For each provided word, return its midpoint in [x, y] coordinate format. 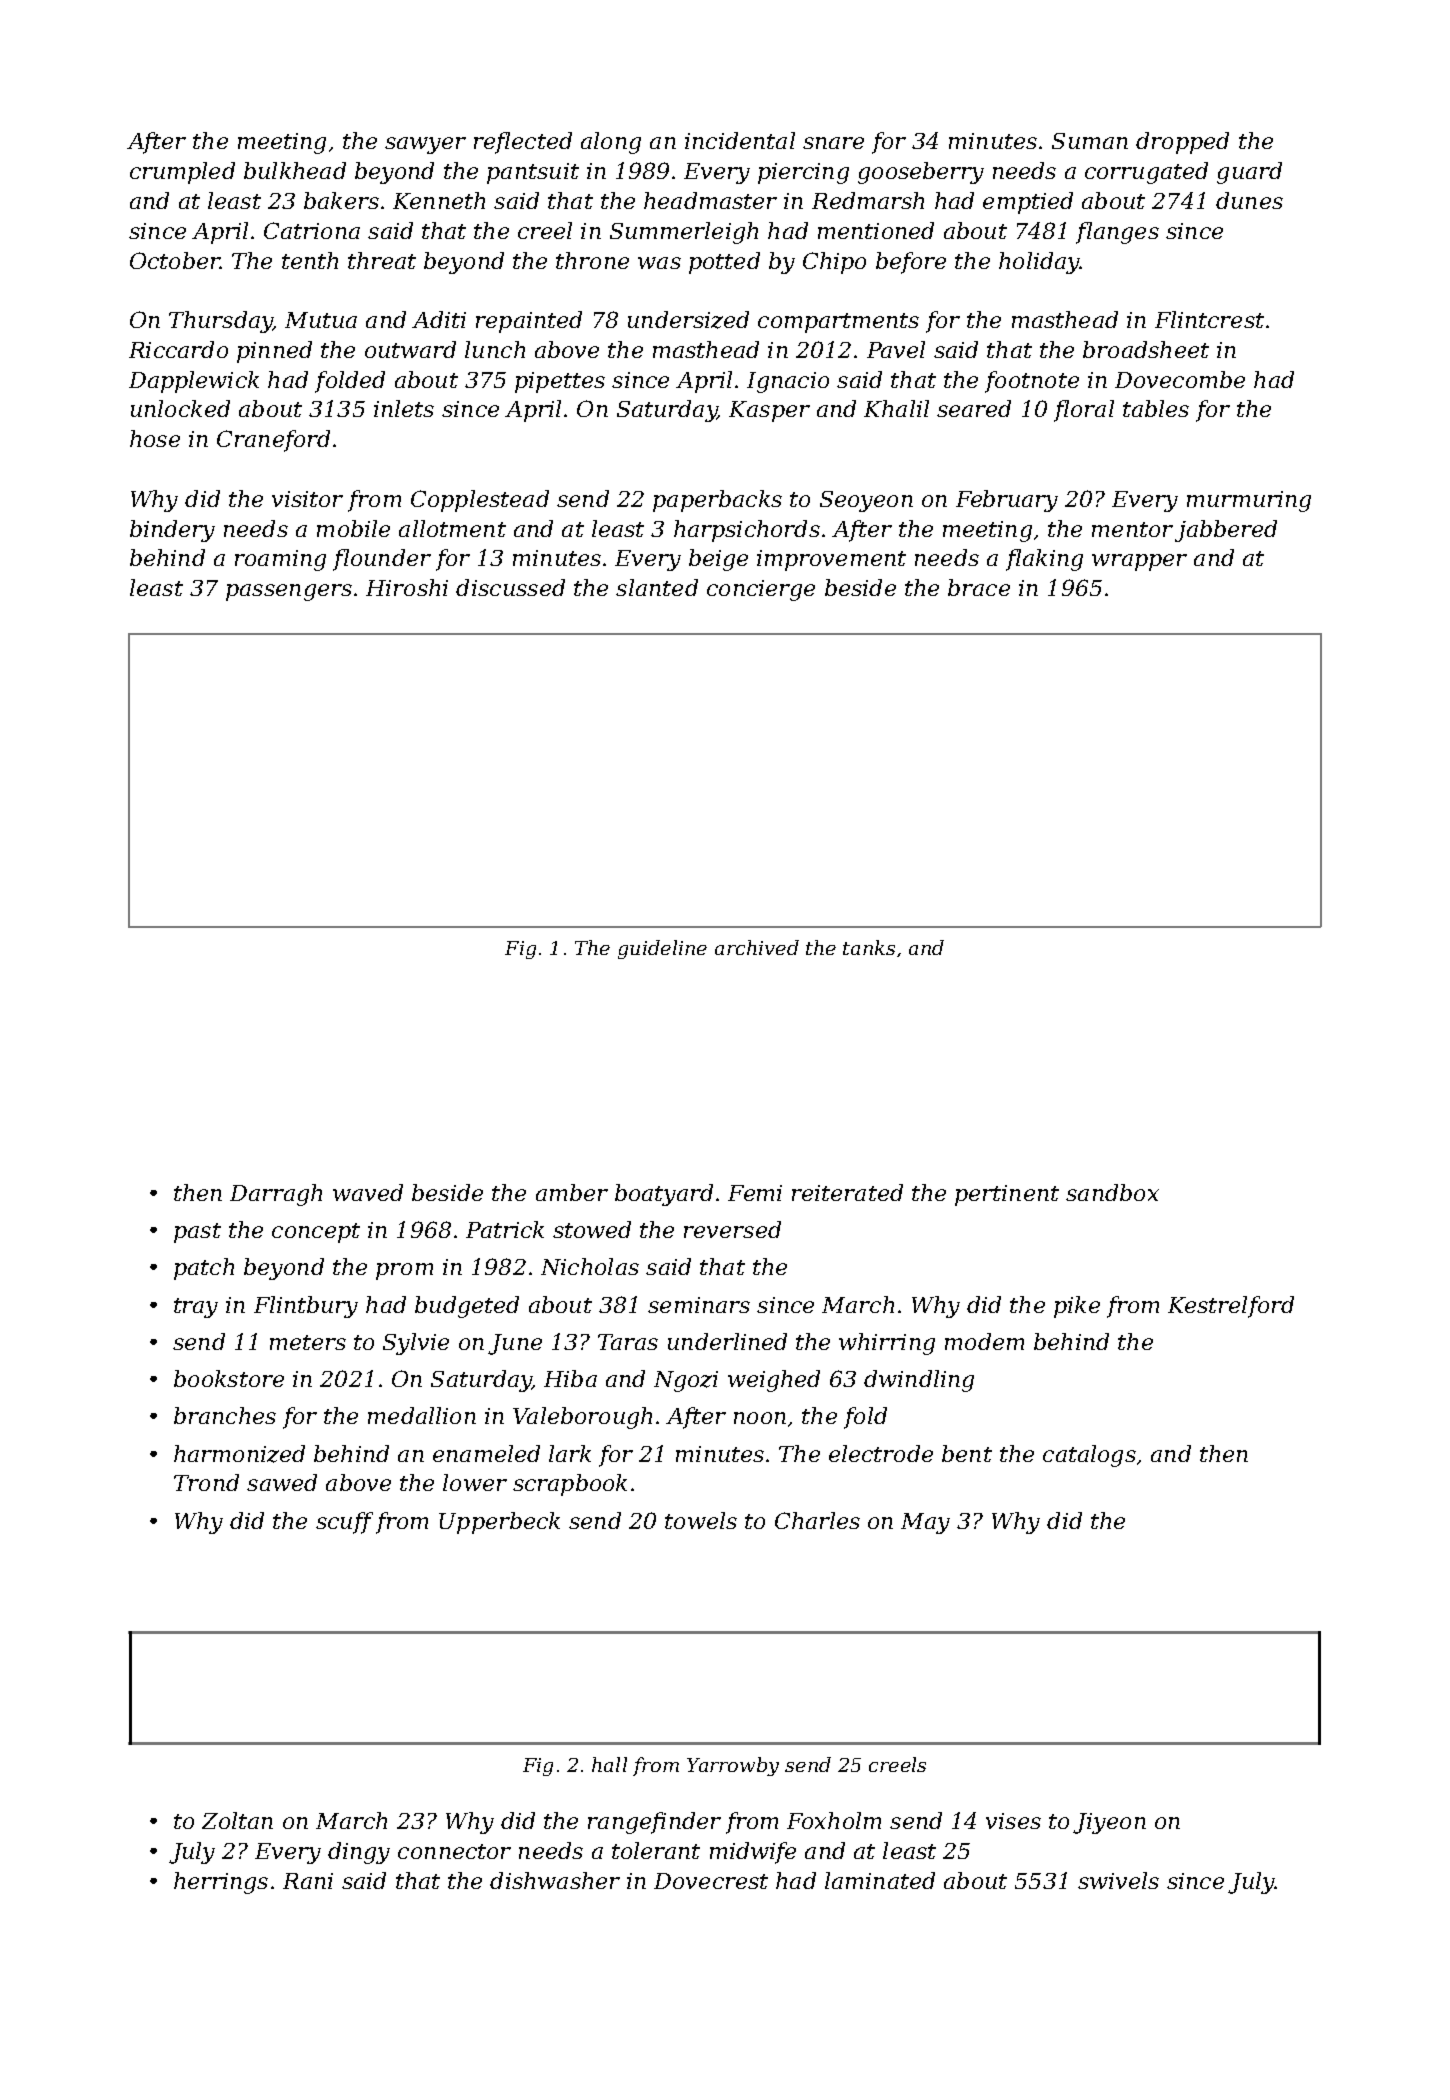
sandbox [1112, 1192]
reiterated [847, 1192]
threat [382, 260]
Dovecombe [1180, 379]
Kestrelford [1231, 1307]
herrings [221, 1883]
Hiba [570, 1378]
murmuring [1249, 501]
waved [368, 1192]
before [911, 263]
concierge [761, 590]
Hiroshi [407, 587]
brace [979, 587]
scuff [344, 1523]
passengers [289, 592]
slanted [657, 587]
